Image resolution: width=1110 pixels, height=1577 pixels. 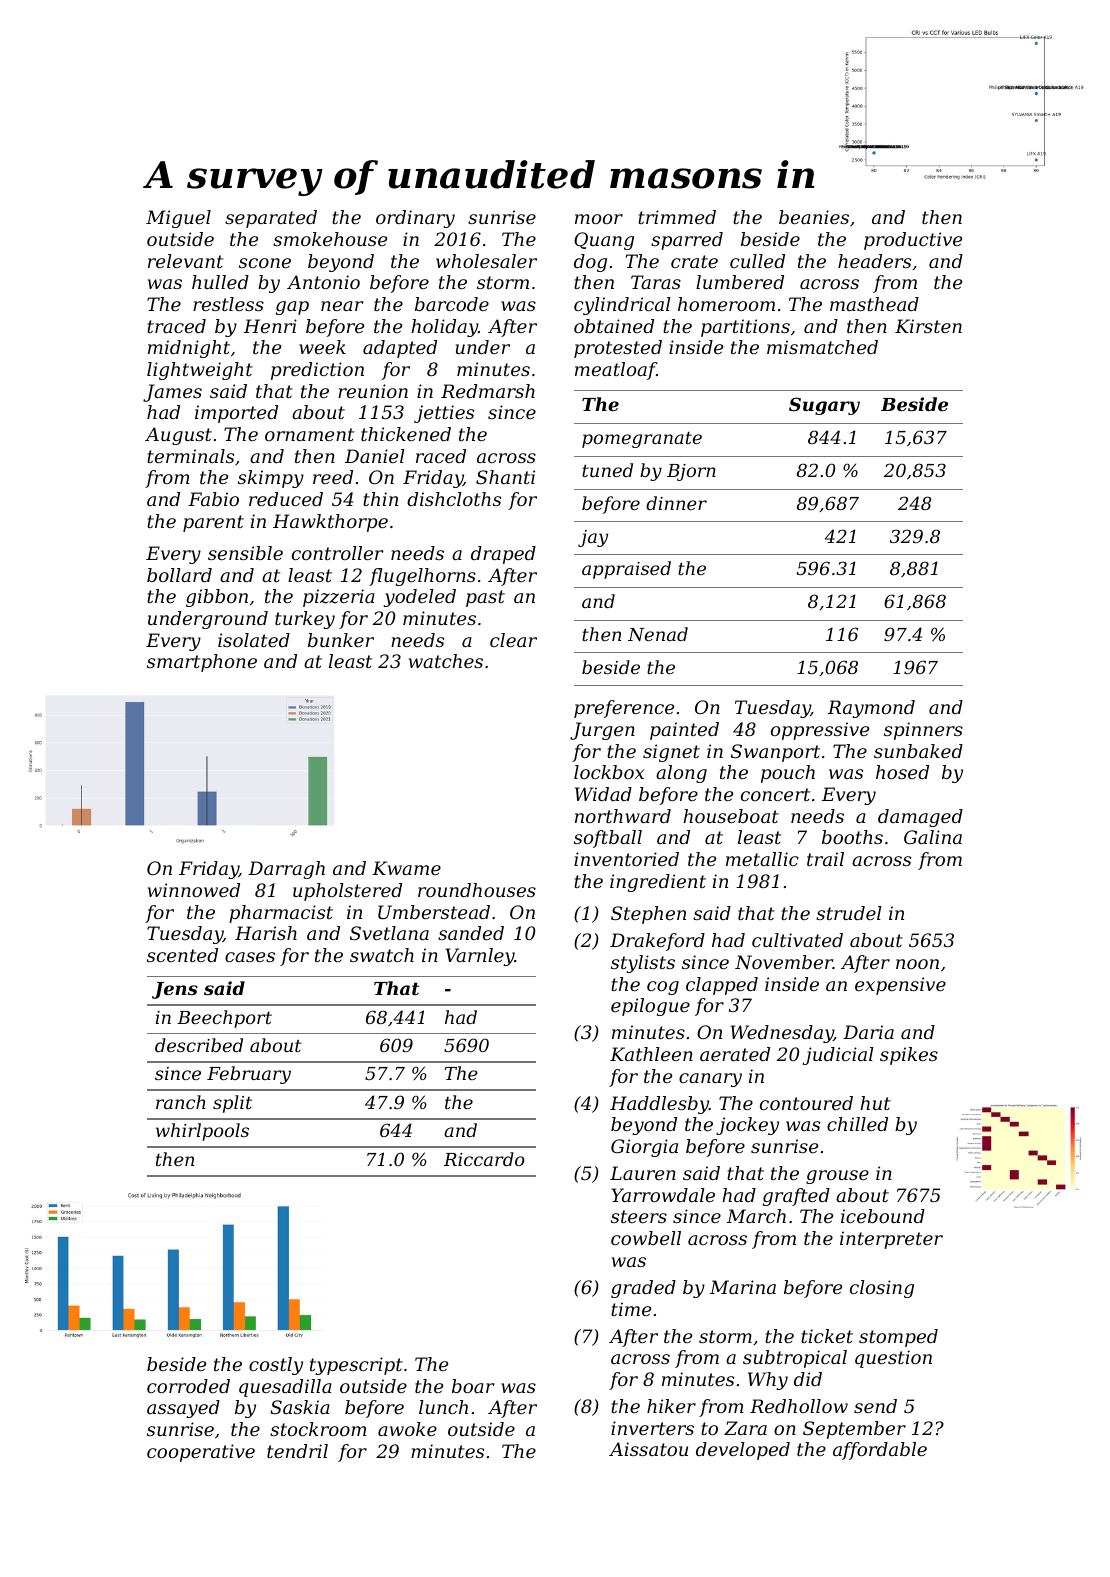 What do you see at coordinates (286, 870) in the screenshot?
I see `Darragh` at bounding box center [286, 870].
